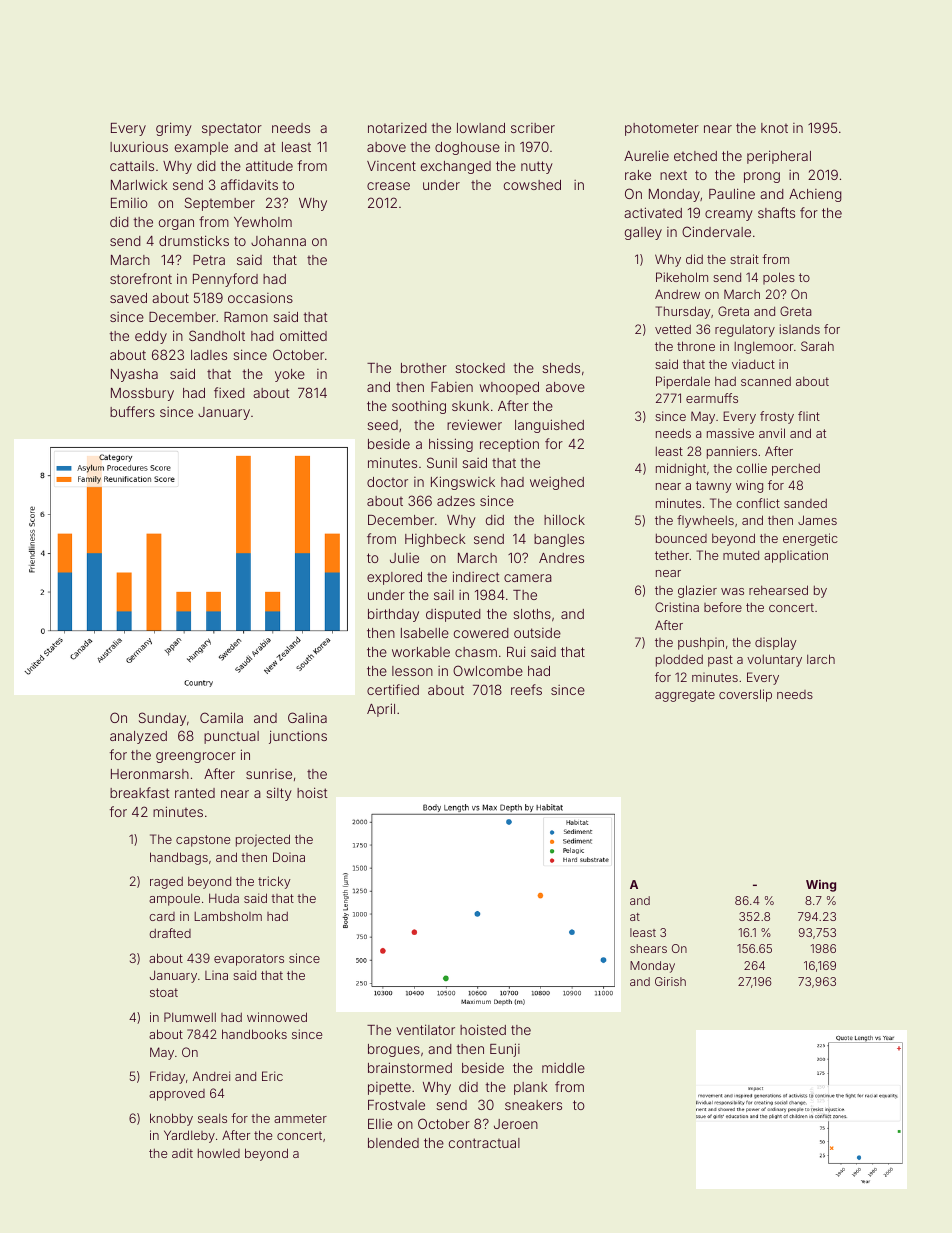 This page has width=952, height=1233. Describe the element at coordinates (778, 590) in the page. I see `rehearsed` at that location.
